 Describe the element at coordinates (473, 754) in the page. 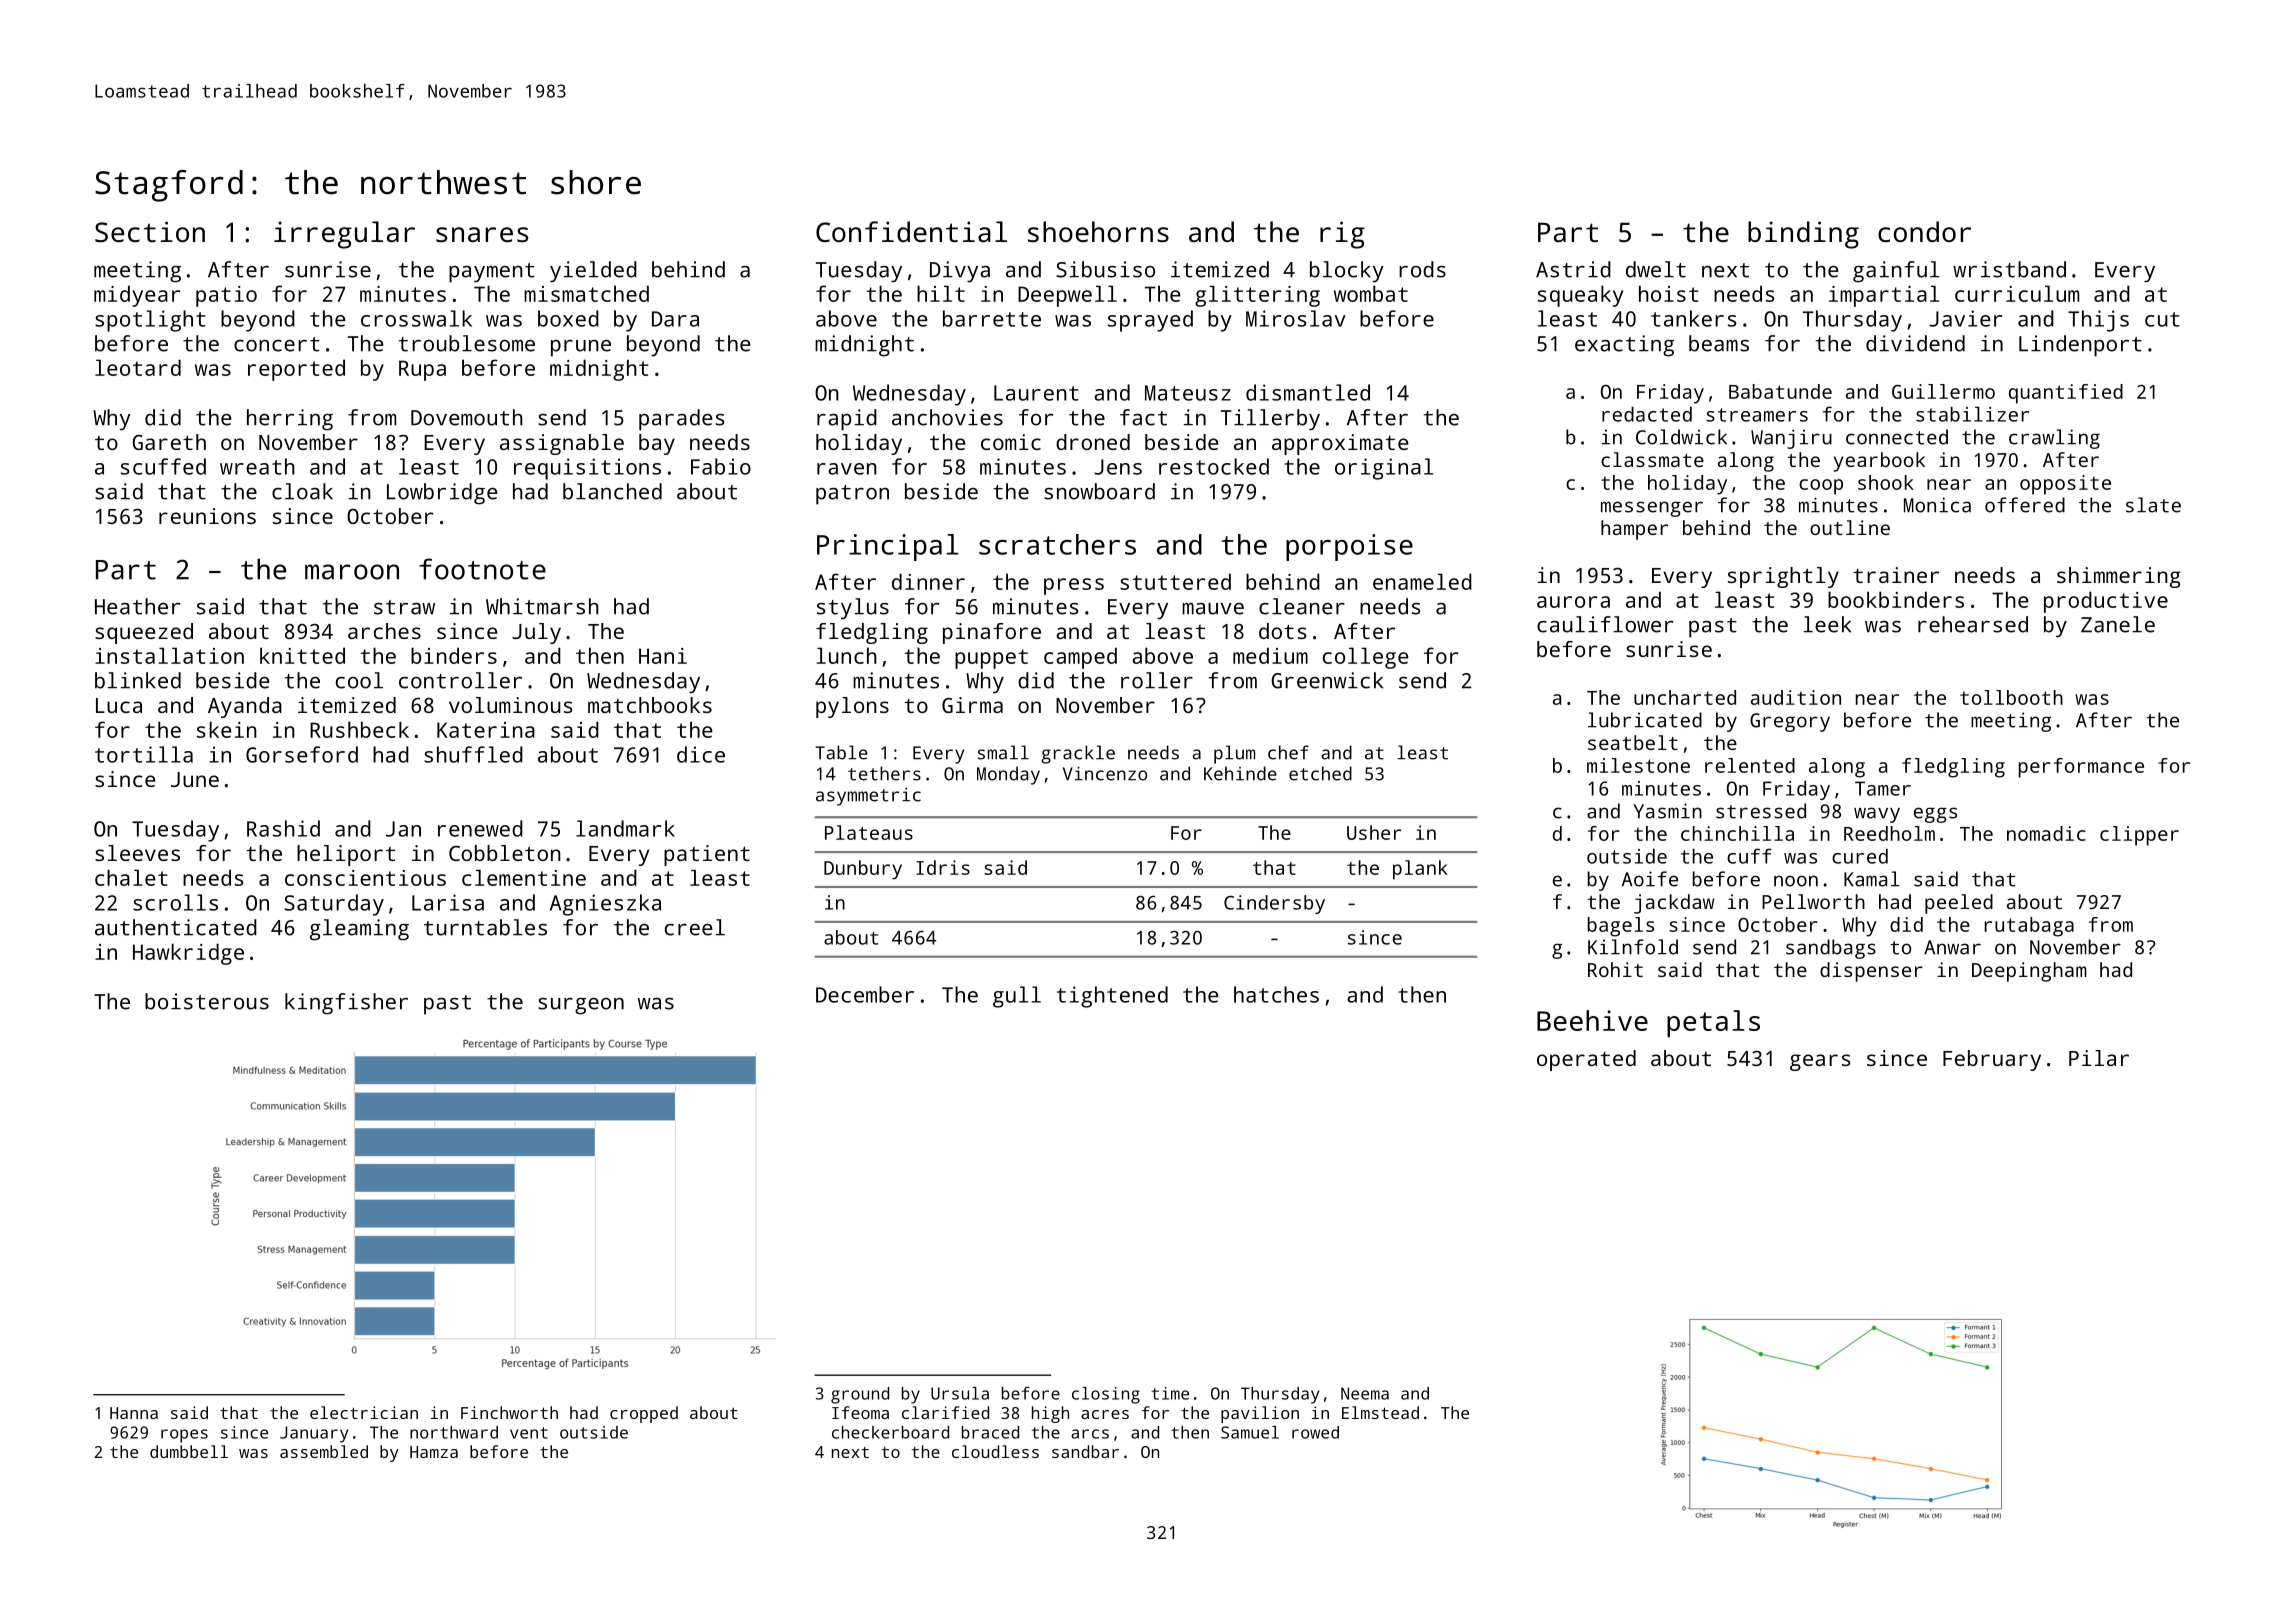

I see `shuffled` at that location.
